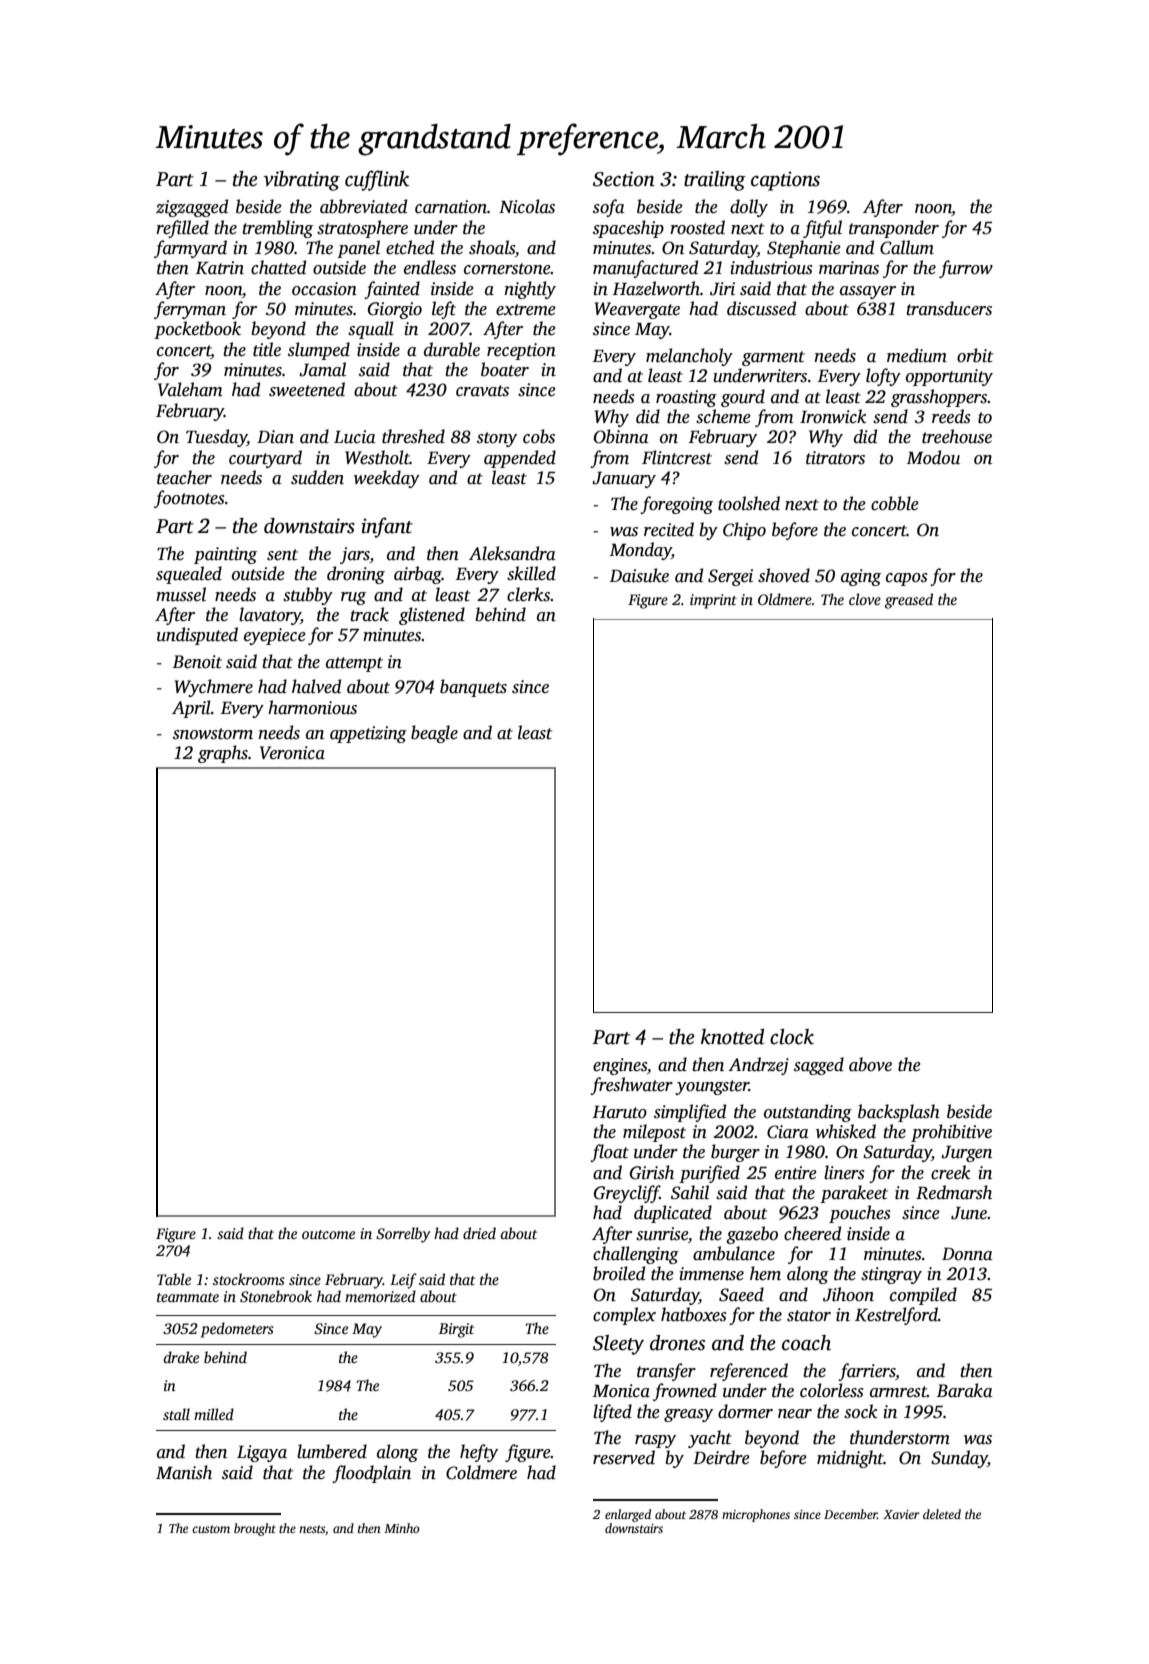 The height and width of the screenshot is (1664, 1149). Describe the element at coordinates (713, 601) in the screenshot. I see `imprint` at that location.
